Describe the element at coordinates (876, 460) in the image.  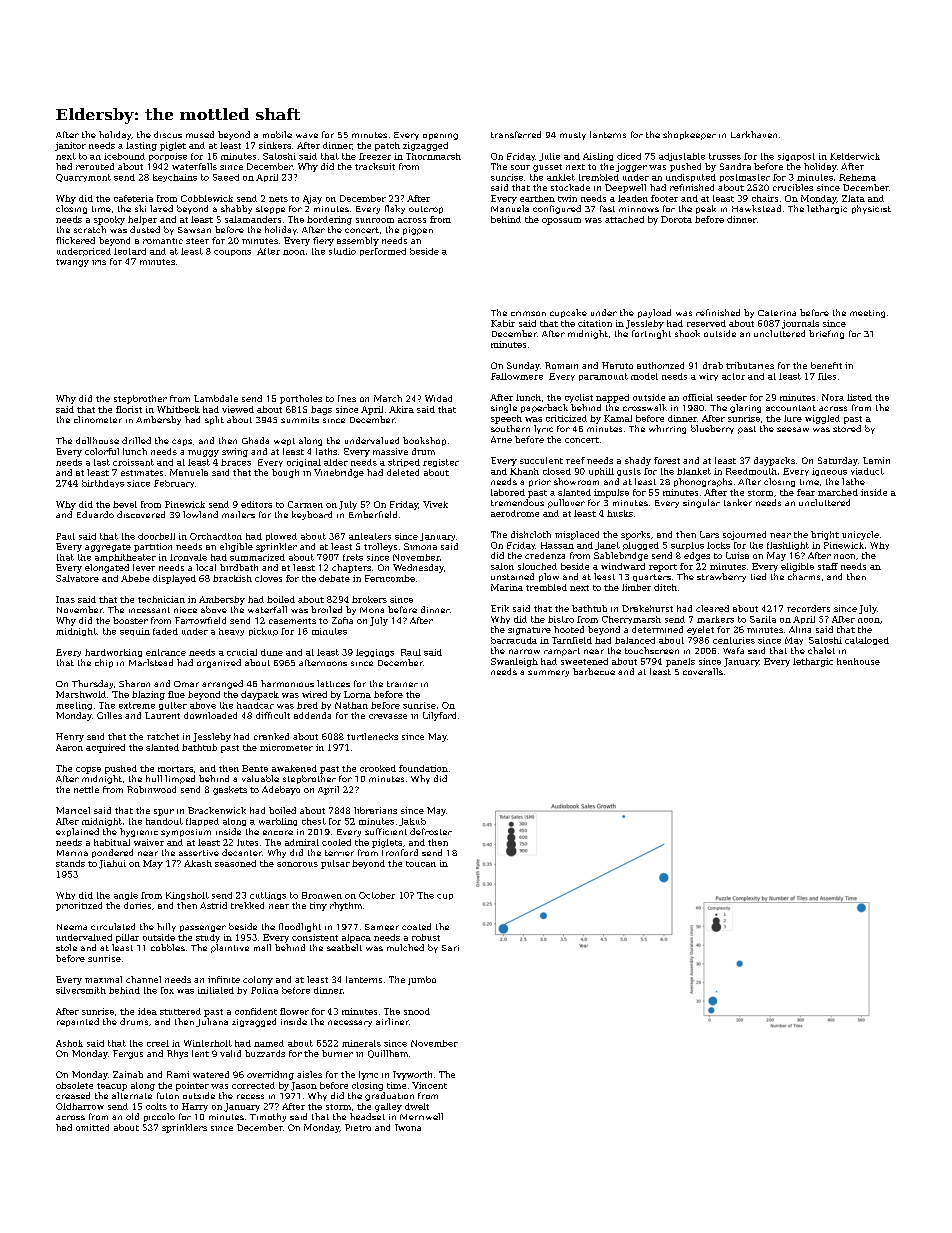
I see `Lamin` at that location.
